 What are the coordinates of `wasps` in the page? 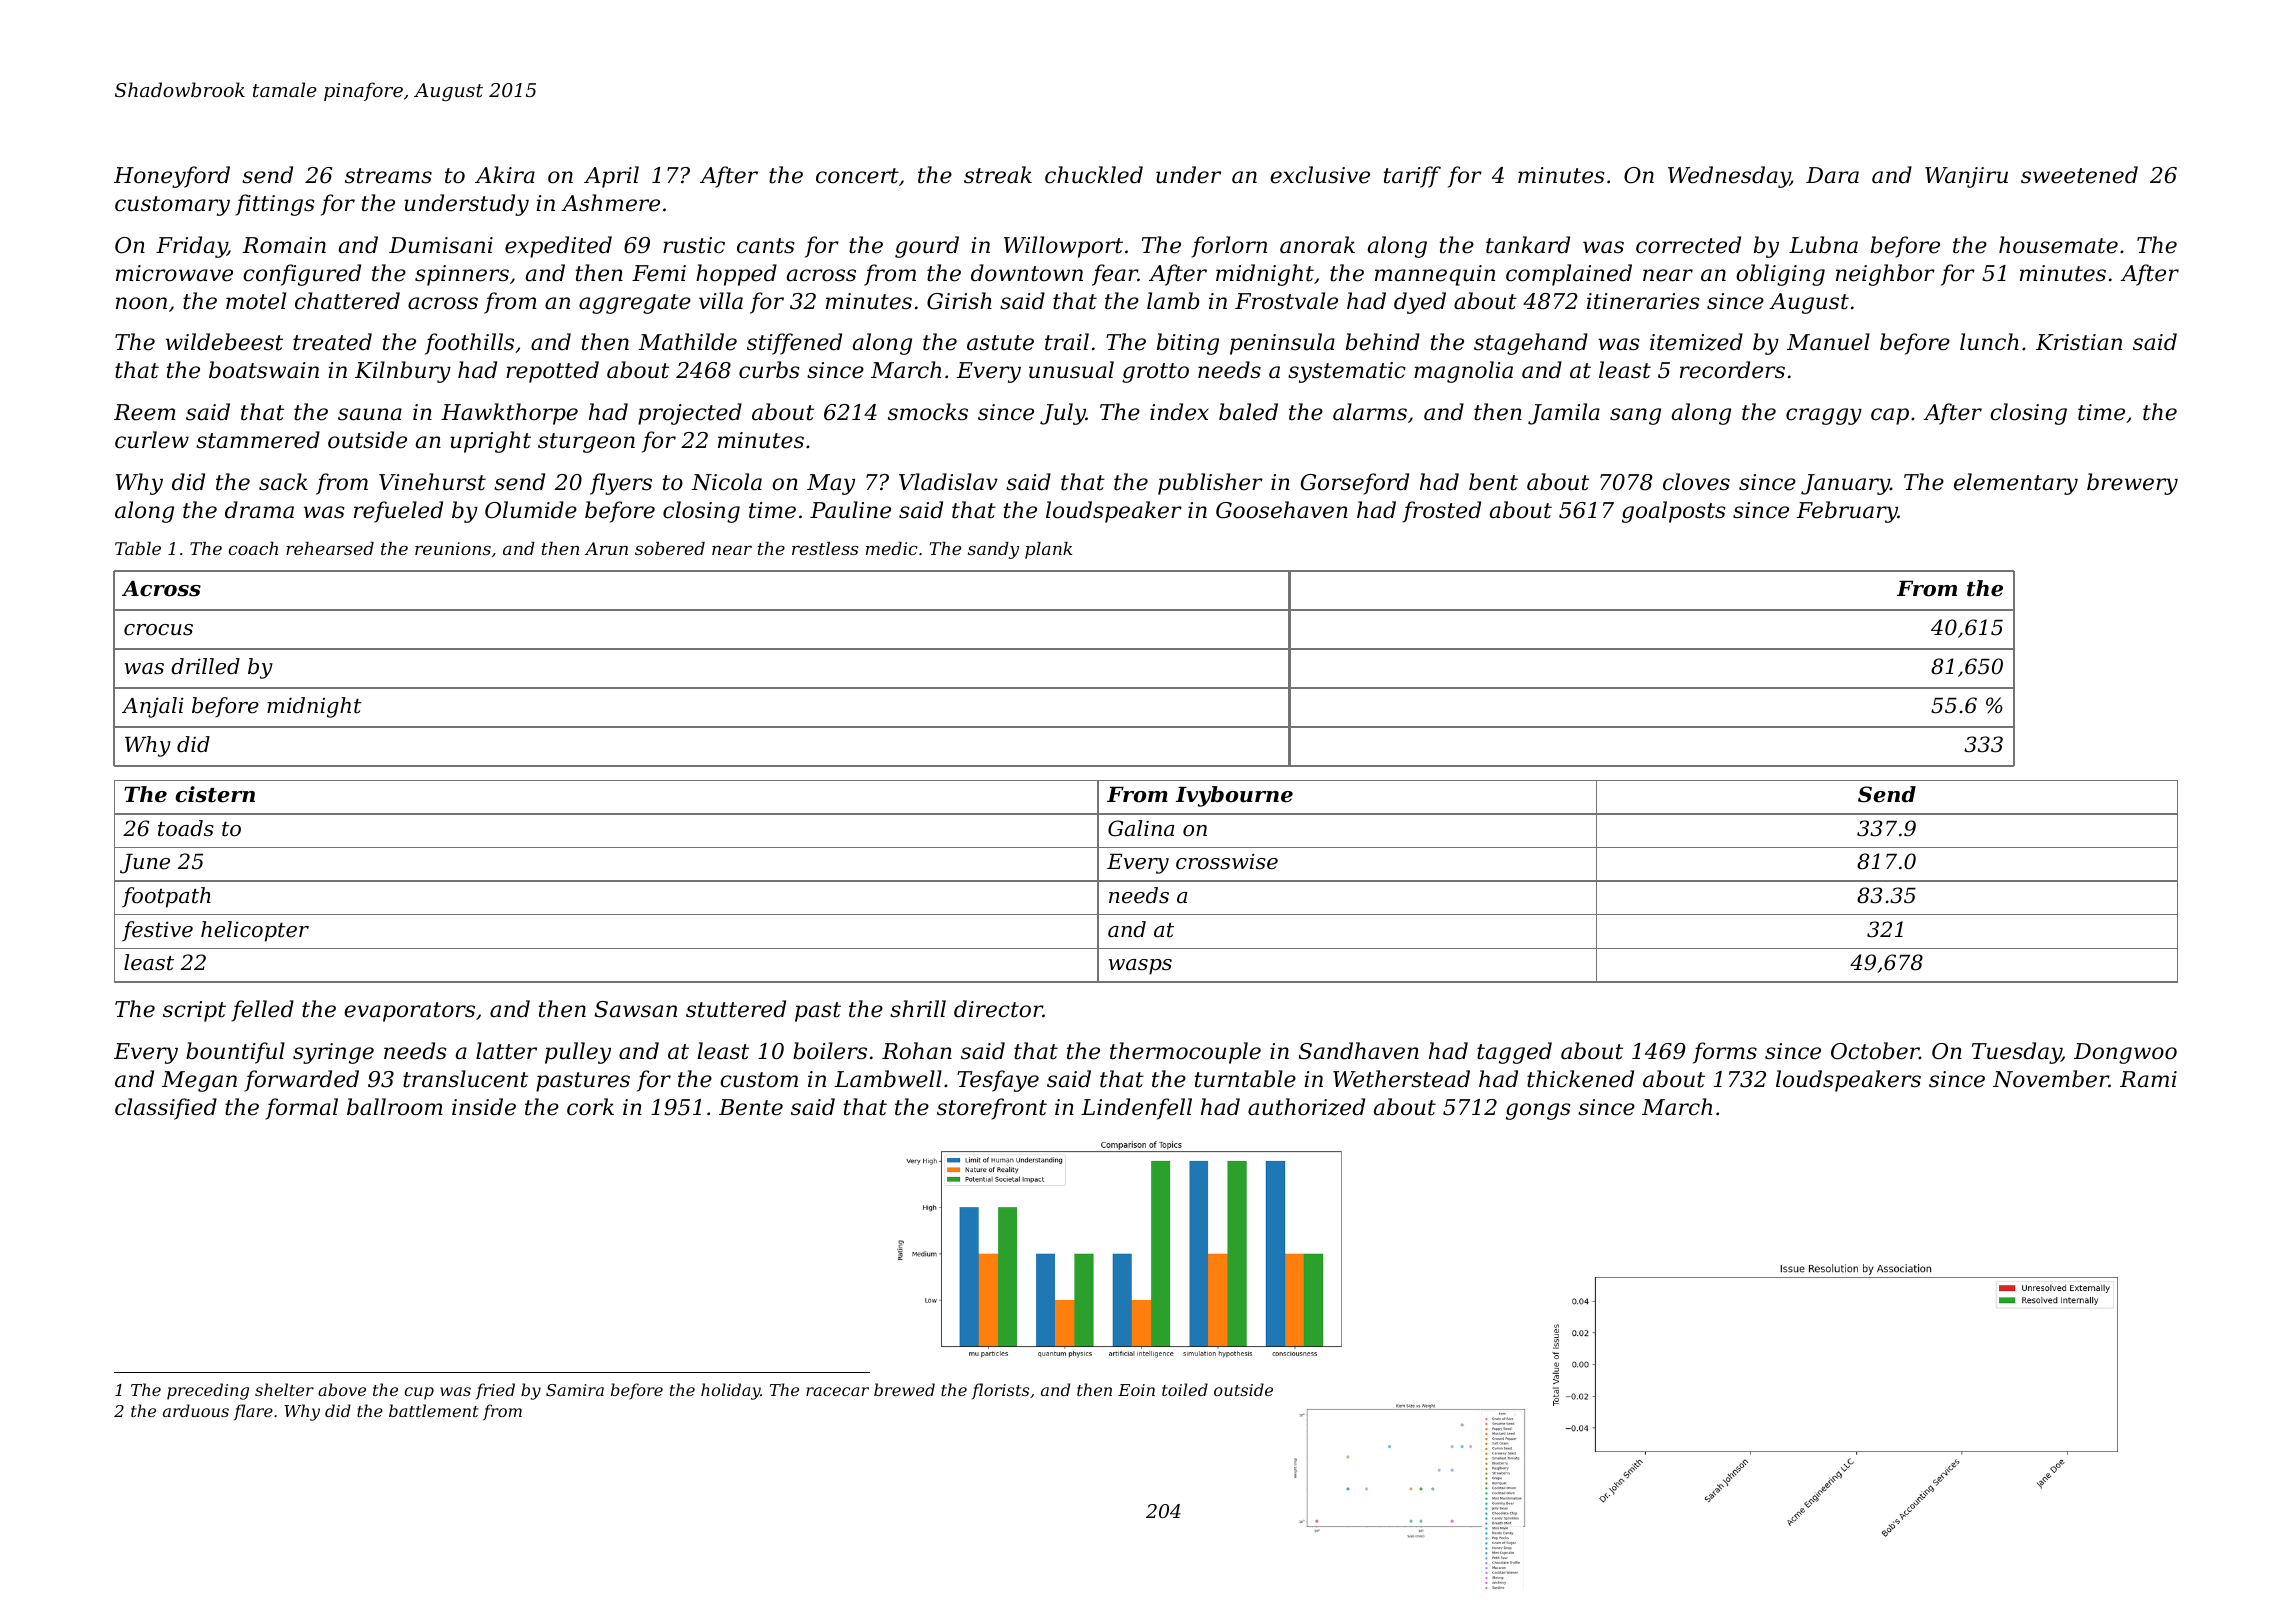 It's located at (1140, 967).
